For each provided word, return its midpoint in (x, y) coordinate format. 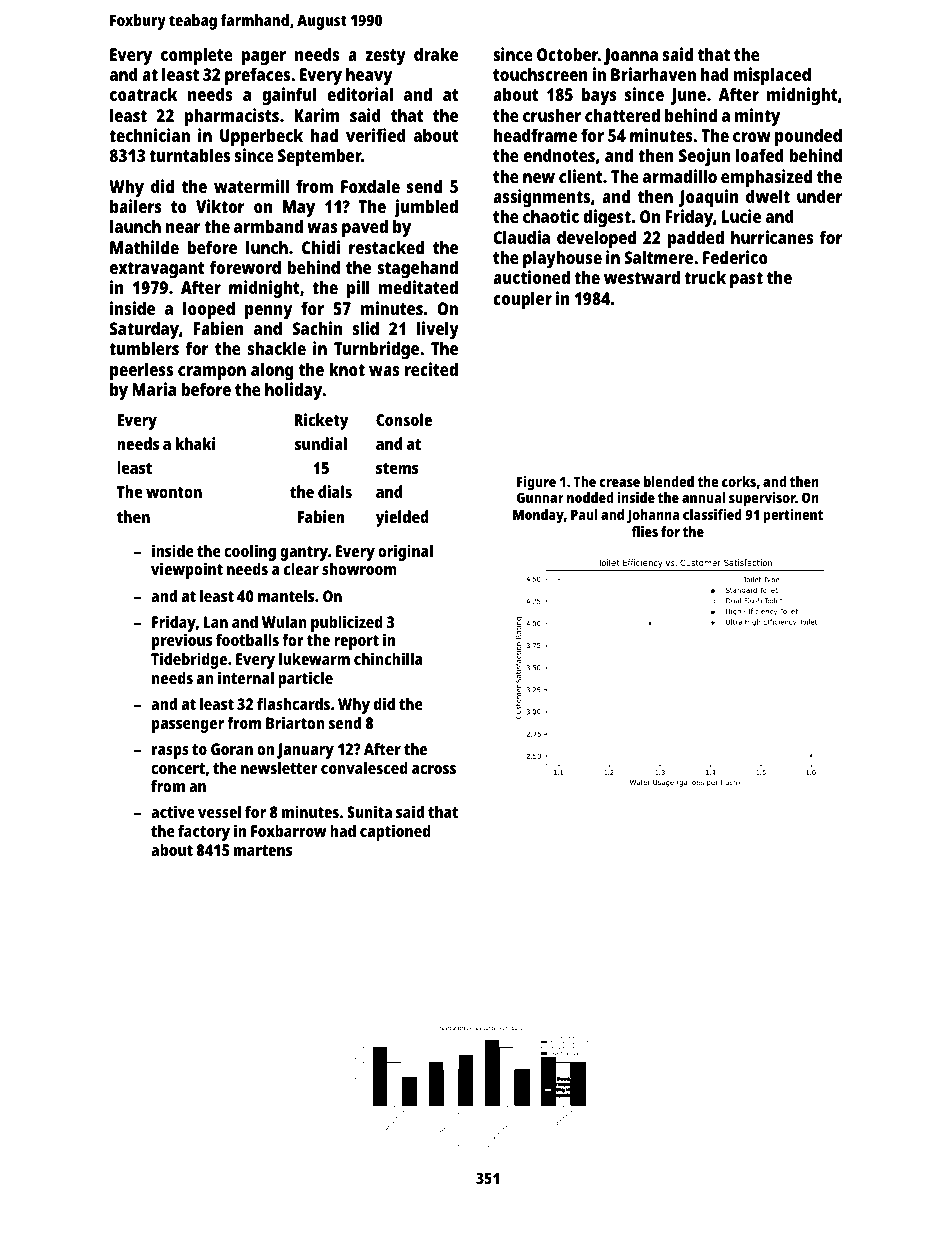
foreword (245, 267)
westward (642, 277)
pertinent (793, 516)
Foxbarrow (288, 831)
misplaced (772, 76)
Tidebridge (189, 660)
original (405, 552)
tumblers (144, 348)
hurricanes (772, 237)
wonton (174, 492)
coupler (522, 300)
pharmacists (232, 117)
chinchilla (388, 658)
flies (644, 531)
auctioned (531, 277)
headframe (535, 135)
